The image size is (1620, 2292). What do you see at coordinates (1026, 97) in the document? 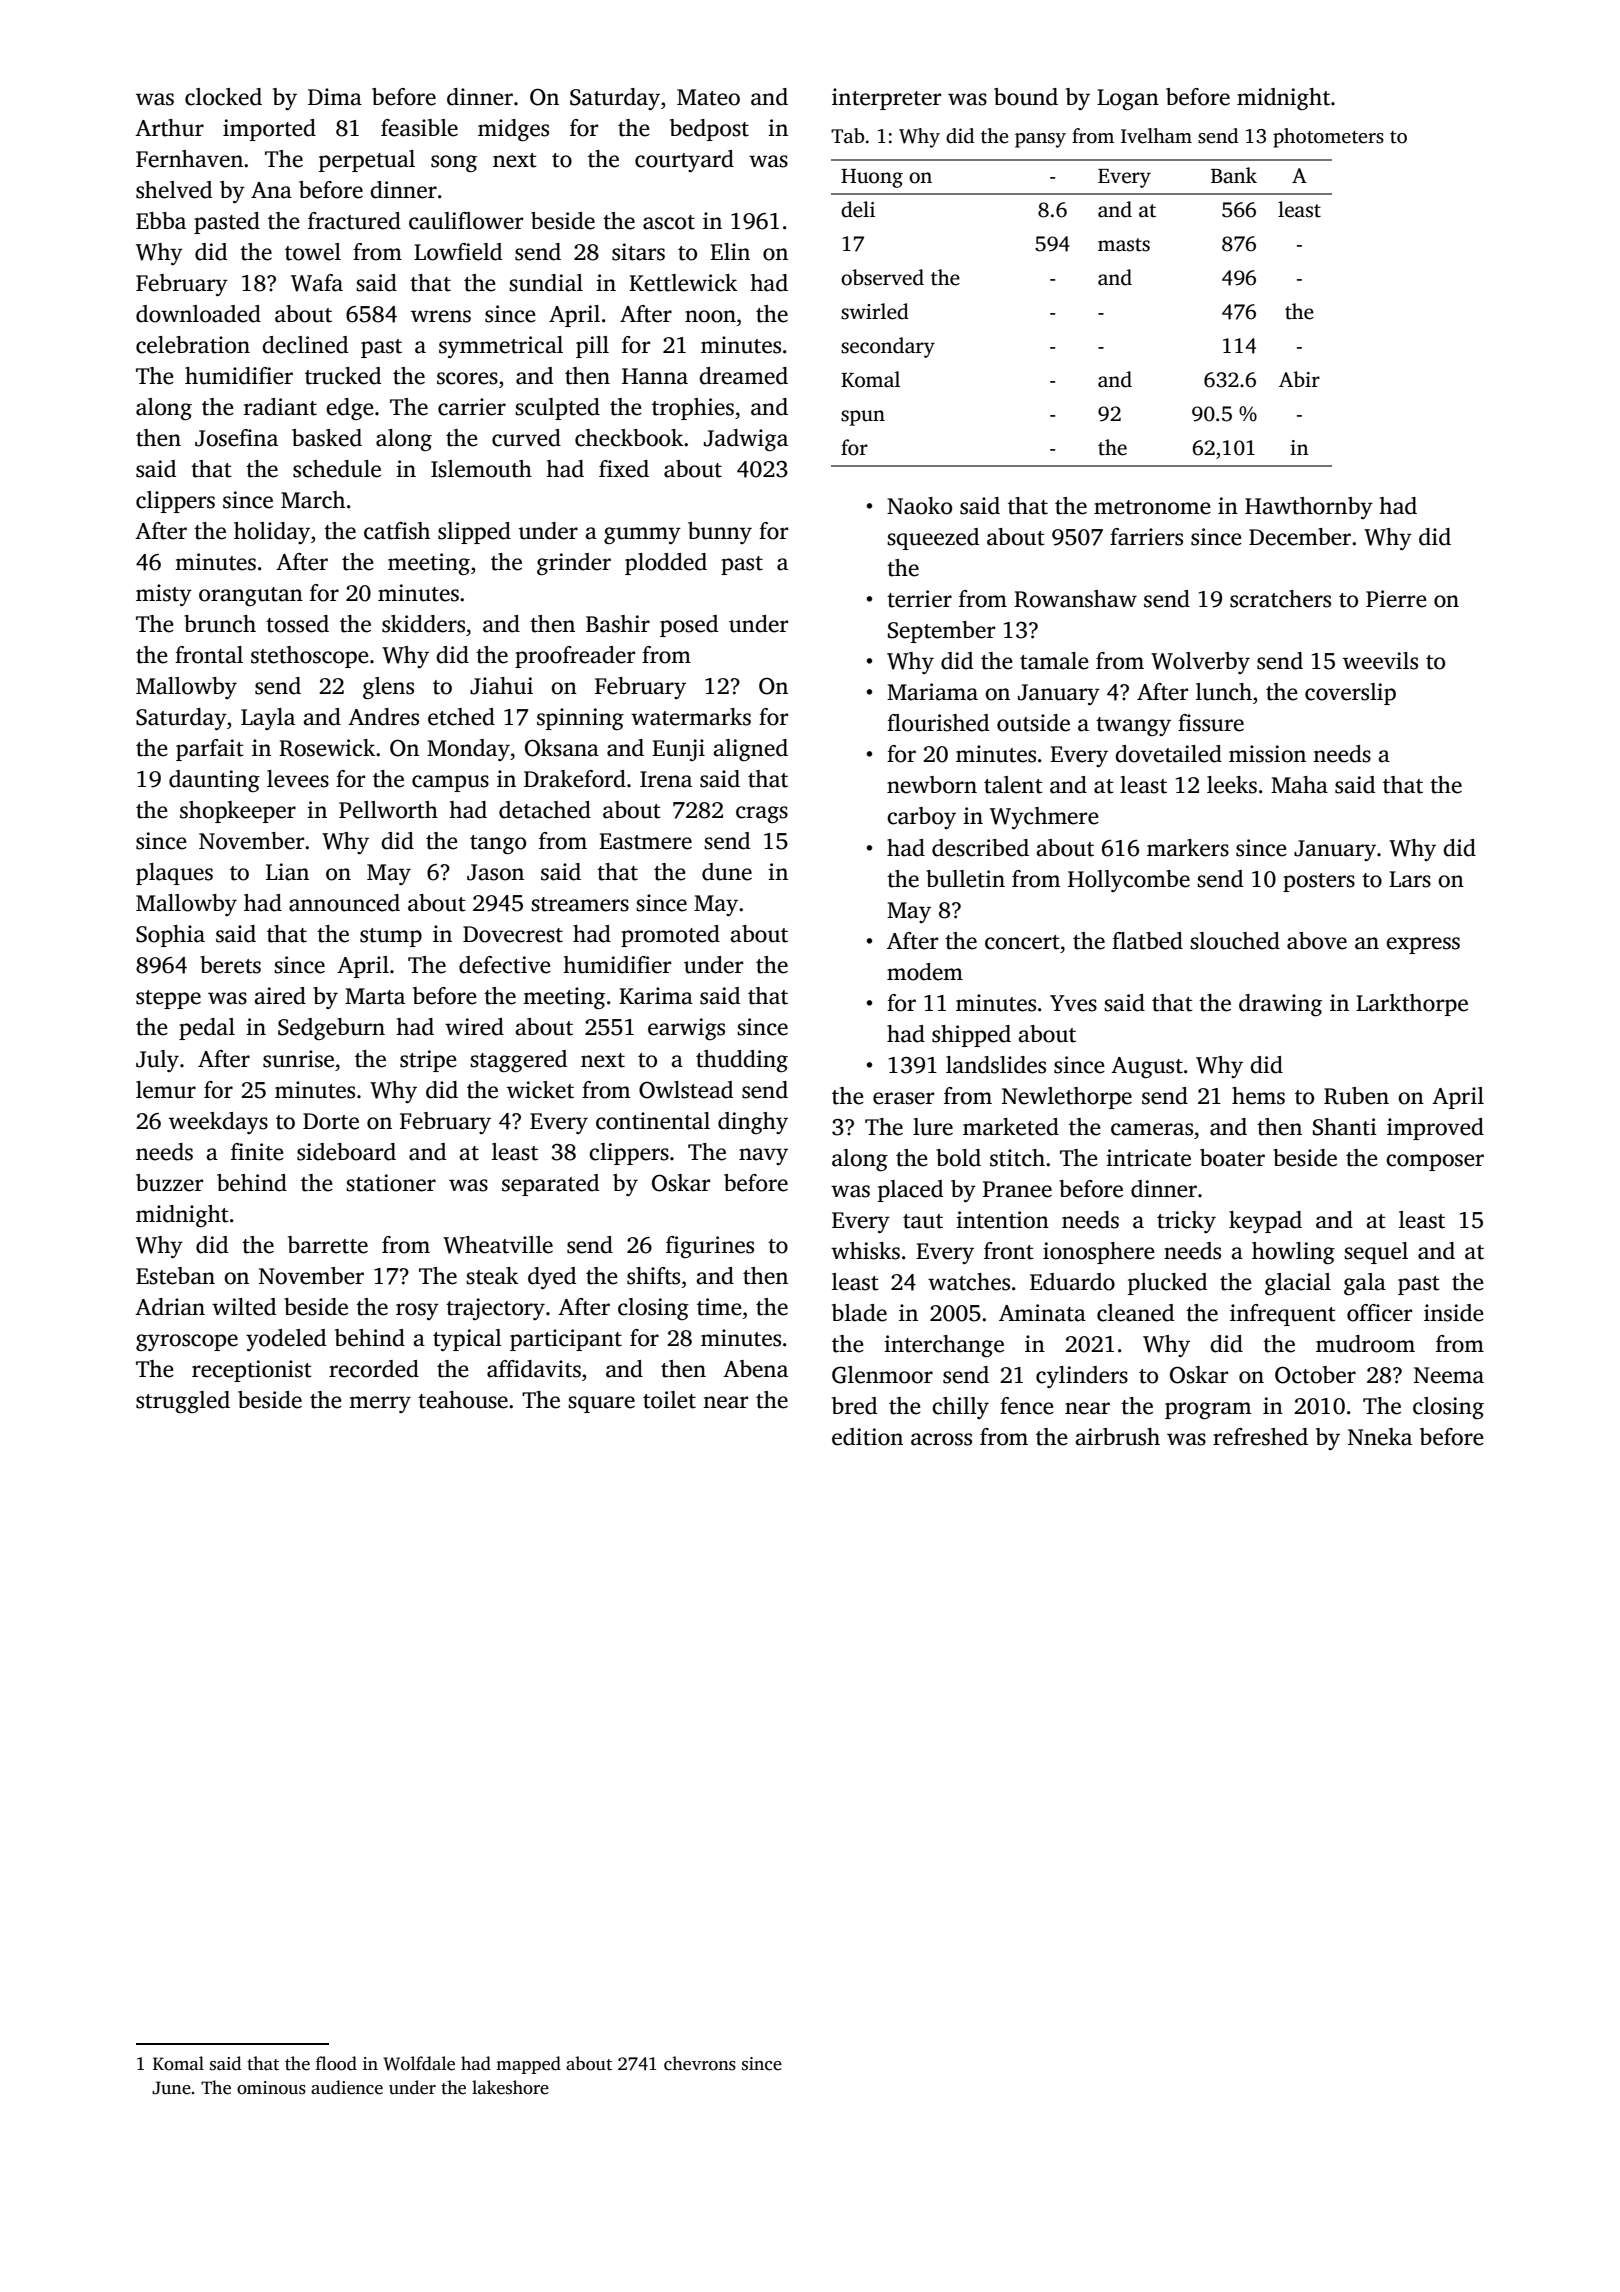
I see `bound` at bounding box center [1026, 97].
